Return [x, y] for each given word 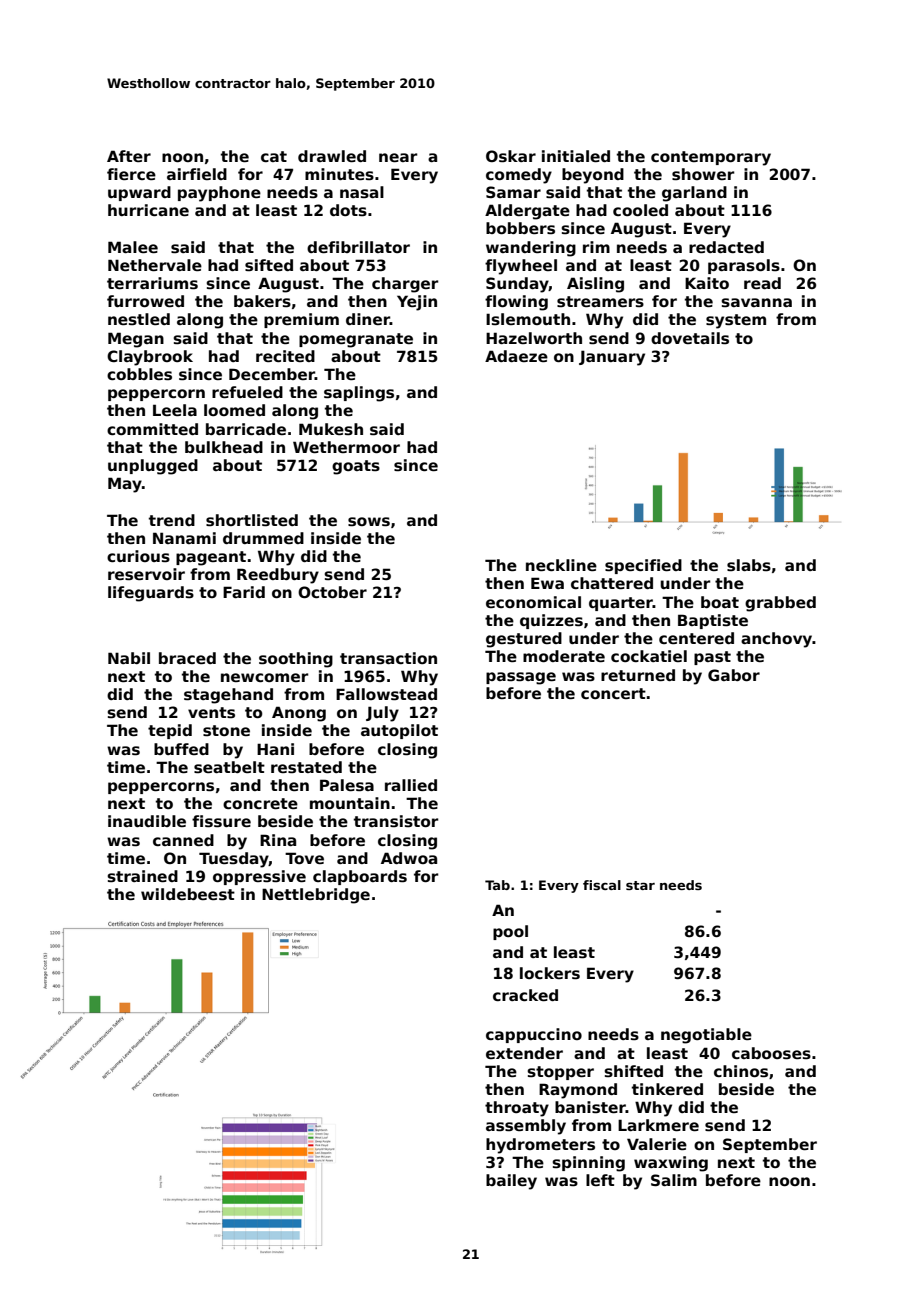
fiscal [602, 885]
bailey [511, 1182]
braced [187, 658]
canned [183, 840]
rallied [411, 785]
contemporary [711, 158]
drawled [332, 156]
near [398, 157]
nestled [139, 319]
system [736, 321]
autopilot [399, 731]
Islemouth [528, 319]
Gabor [734, 675]
